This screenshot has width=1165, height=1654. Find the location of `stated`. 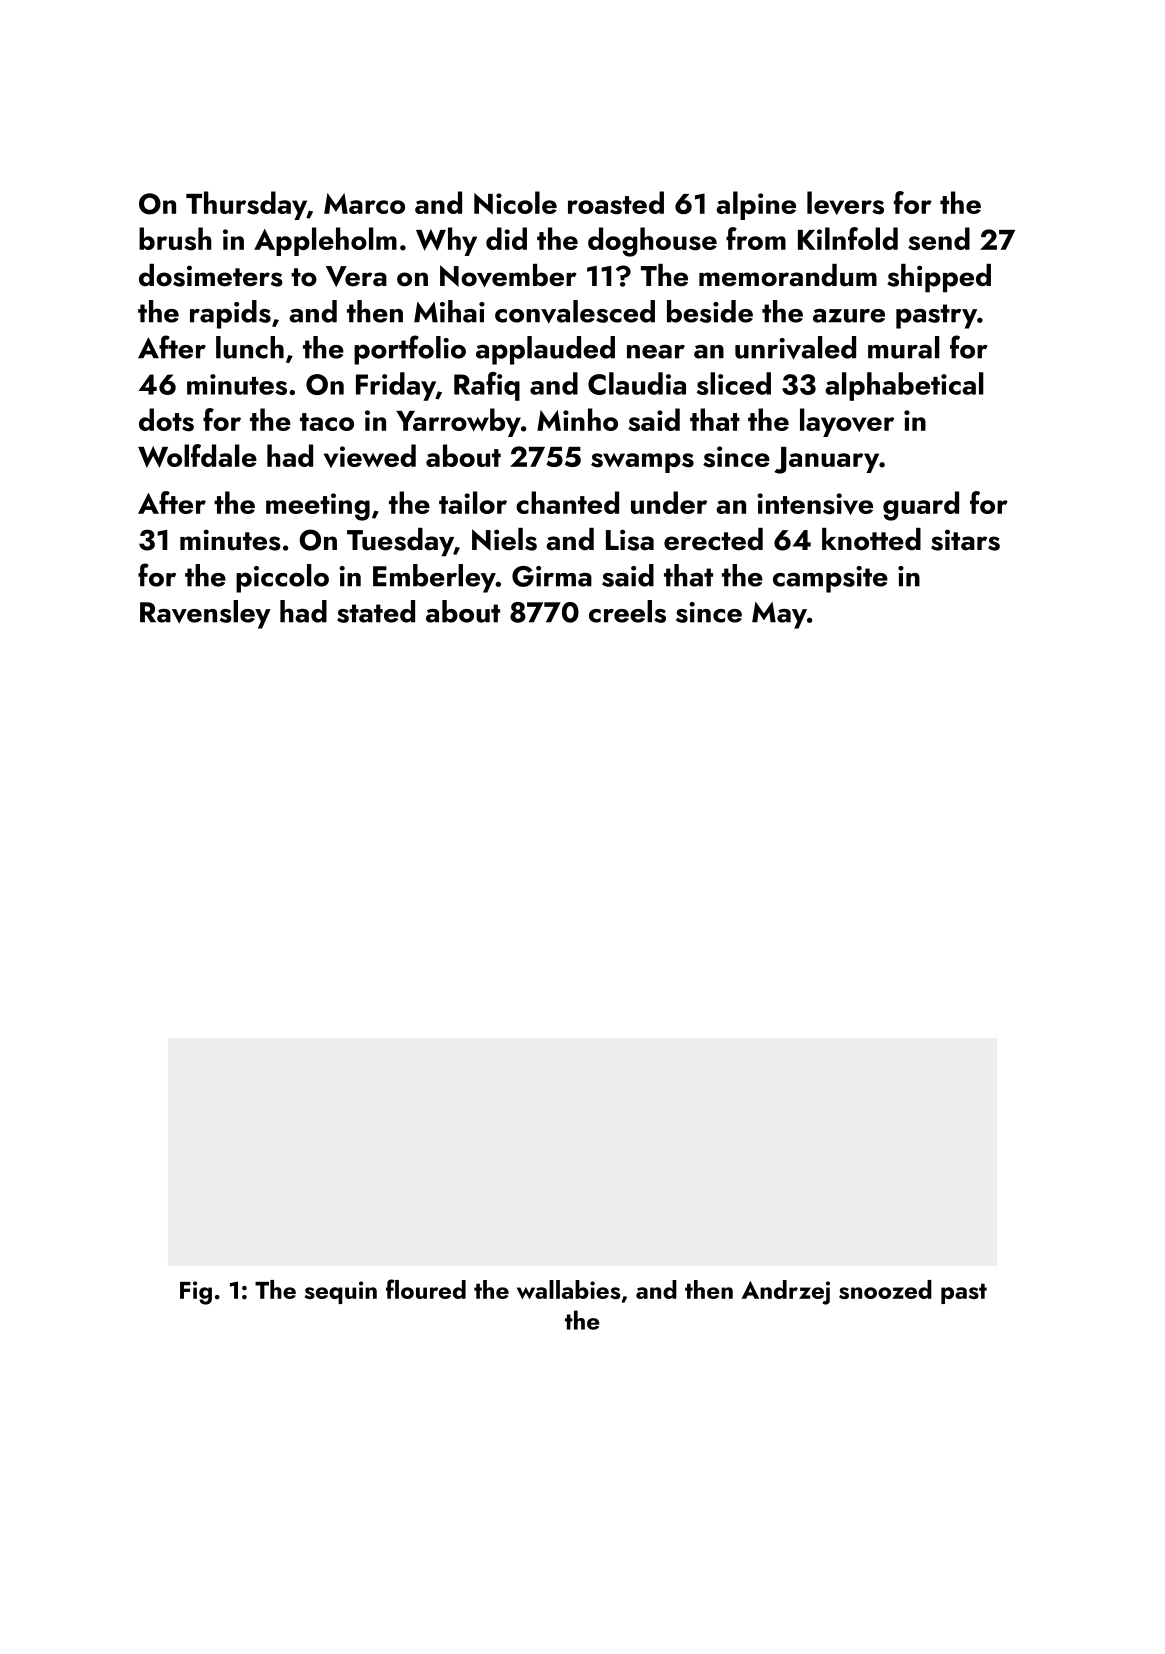

stated is located at coordinates (376, 611).
